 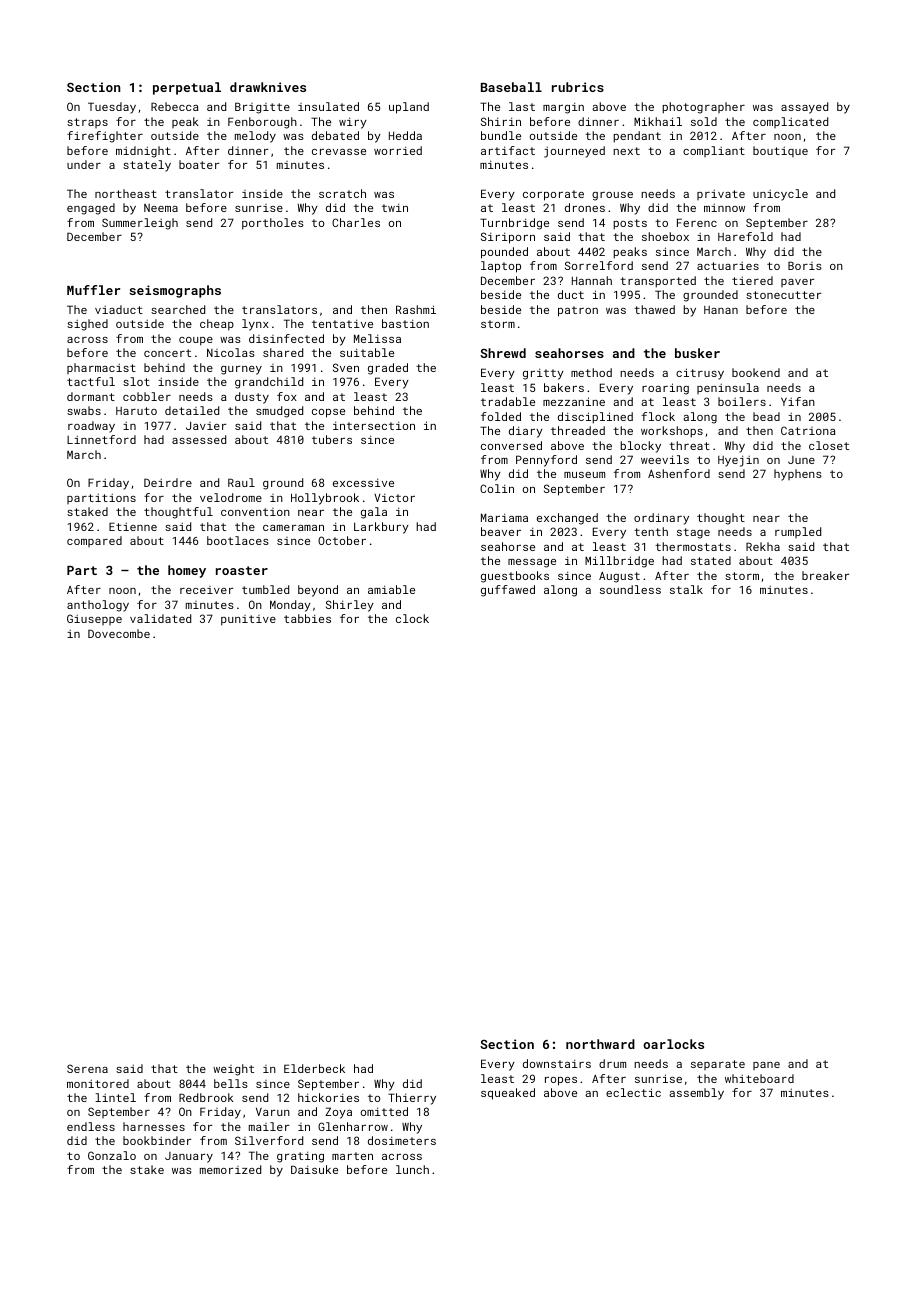 I want to click on northeast, so click(x=126, y=193).
